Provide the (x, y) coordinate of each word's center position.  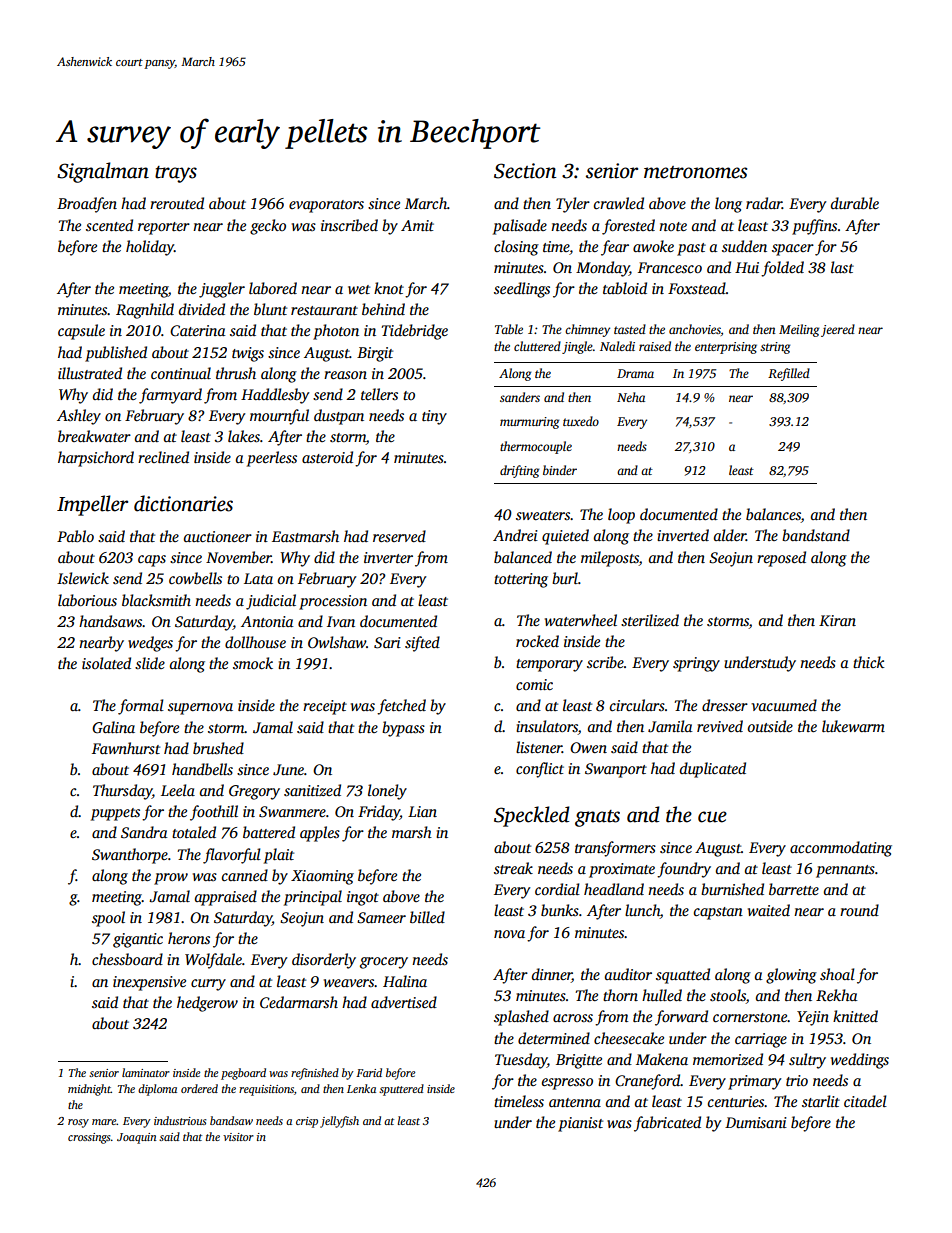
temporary (549, 665)
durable (855, 203)
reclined (163, 457)
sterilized (650, 620)
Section (525, 171)
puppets (115, 814)
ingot (363, 898)
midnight (89, 1090)
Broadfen (87, 205)
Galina (113, 727)
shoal (837, 974)
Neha (631, 397)
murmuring (529, 423)
